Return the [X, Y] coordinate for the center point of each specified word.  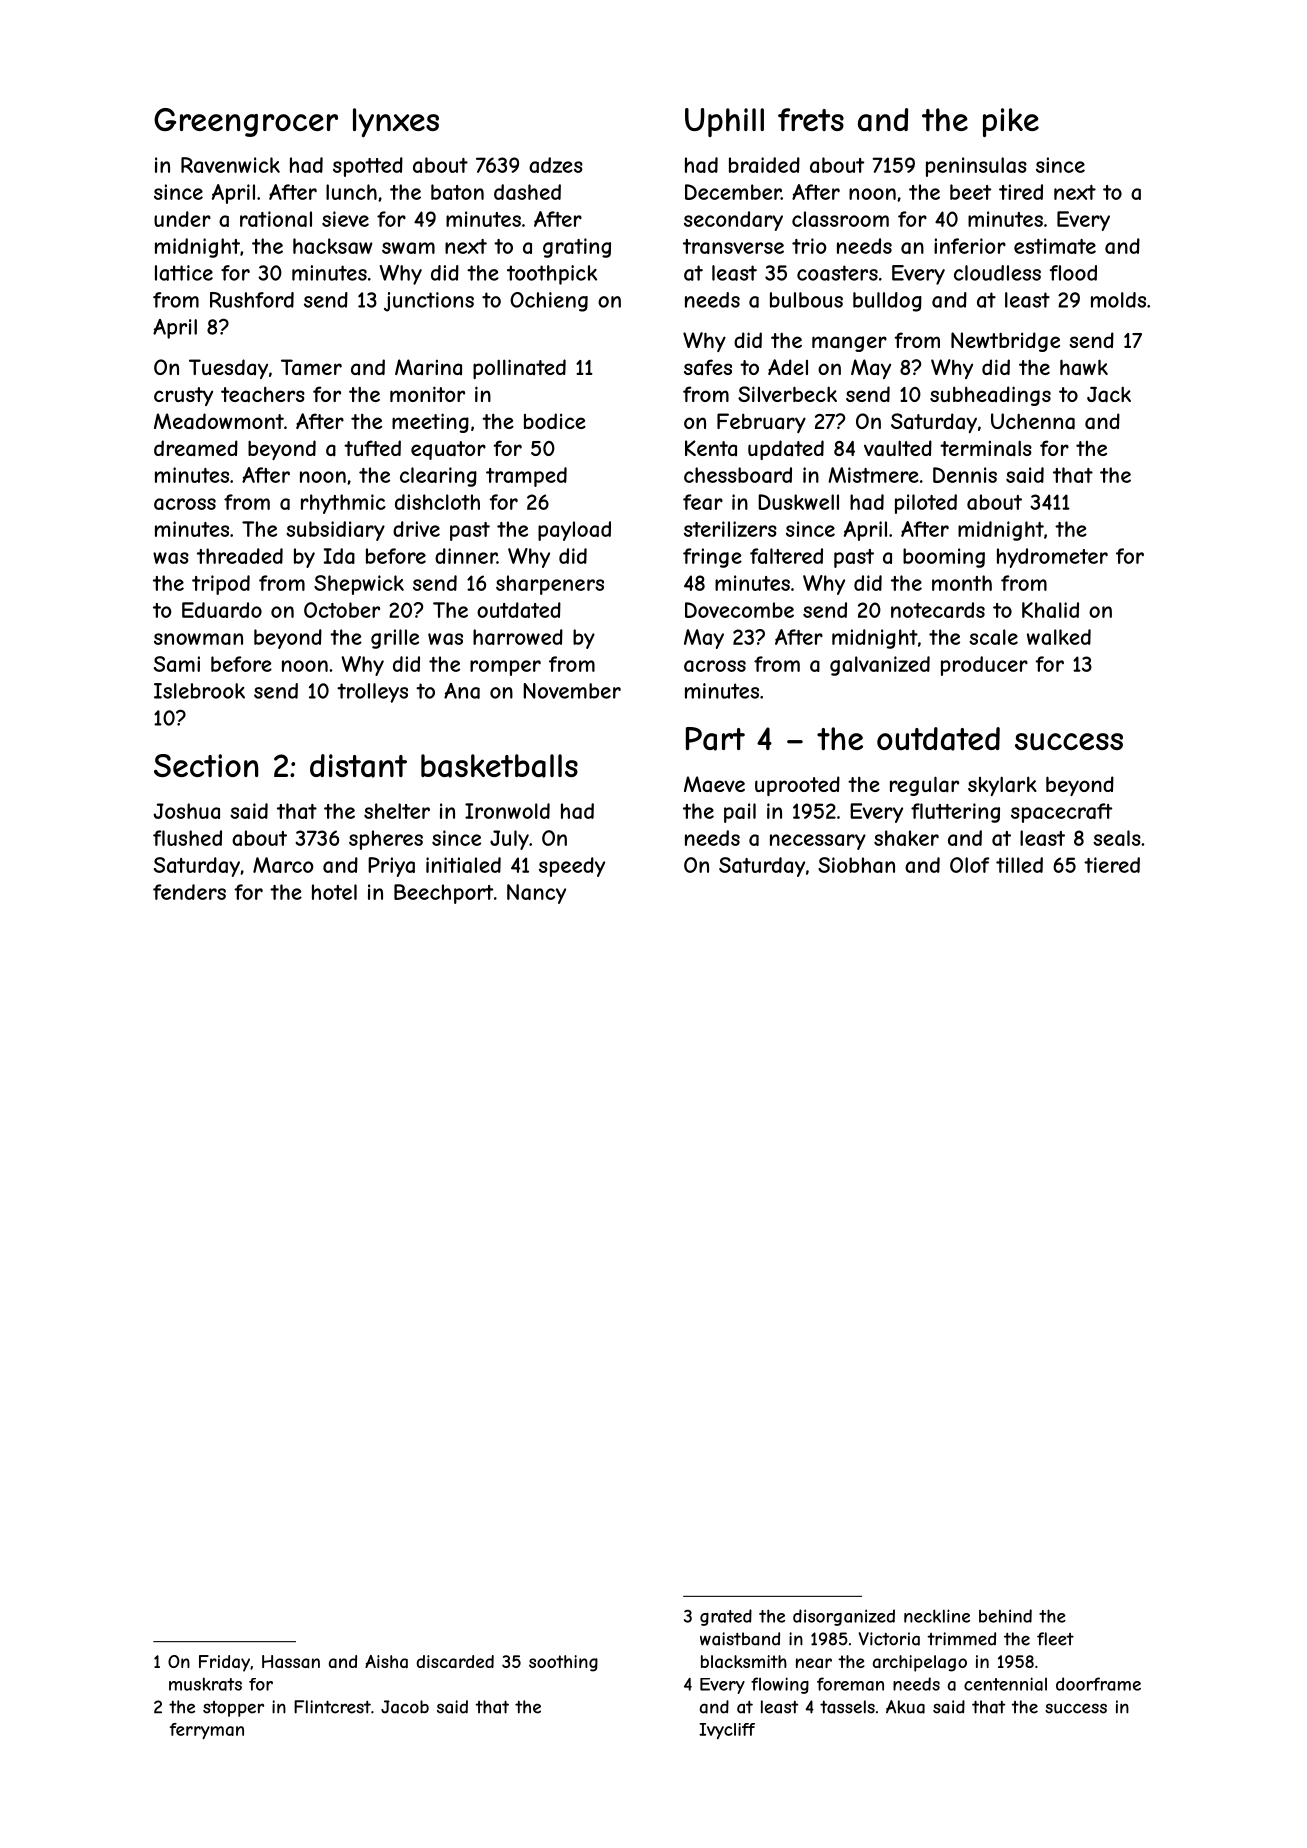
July [509, 840]
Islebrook [199, 691]
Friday [224, 1663]
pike [1011, 122]
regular [924, 786]
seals [1117, 838]
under [182, 219]
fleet [1055, 1639]
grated [726, 1617]
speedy [572, 867]
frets [811, 119]
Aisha [386, 1661]
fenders [189, 892]
